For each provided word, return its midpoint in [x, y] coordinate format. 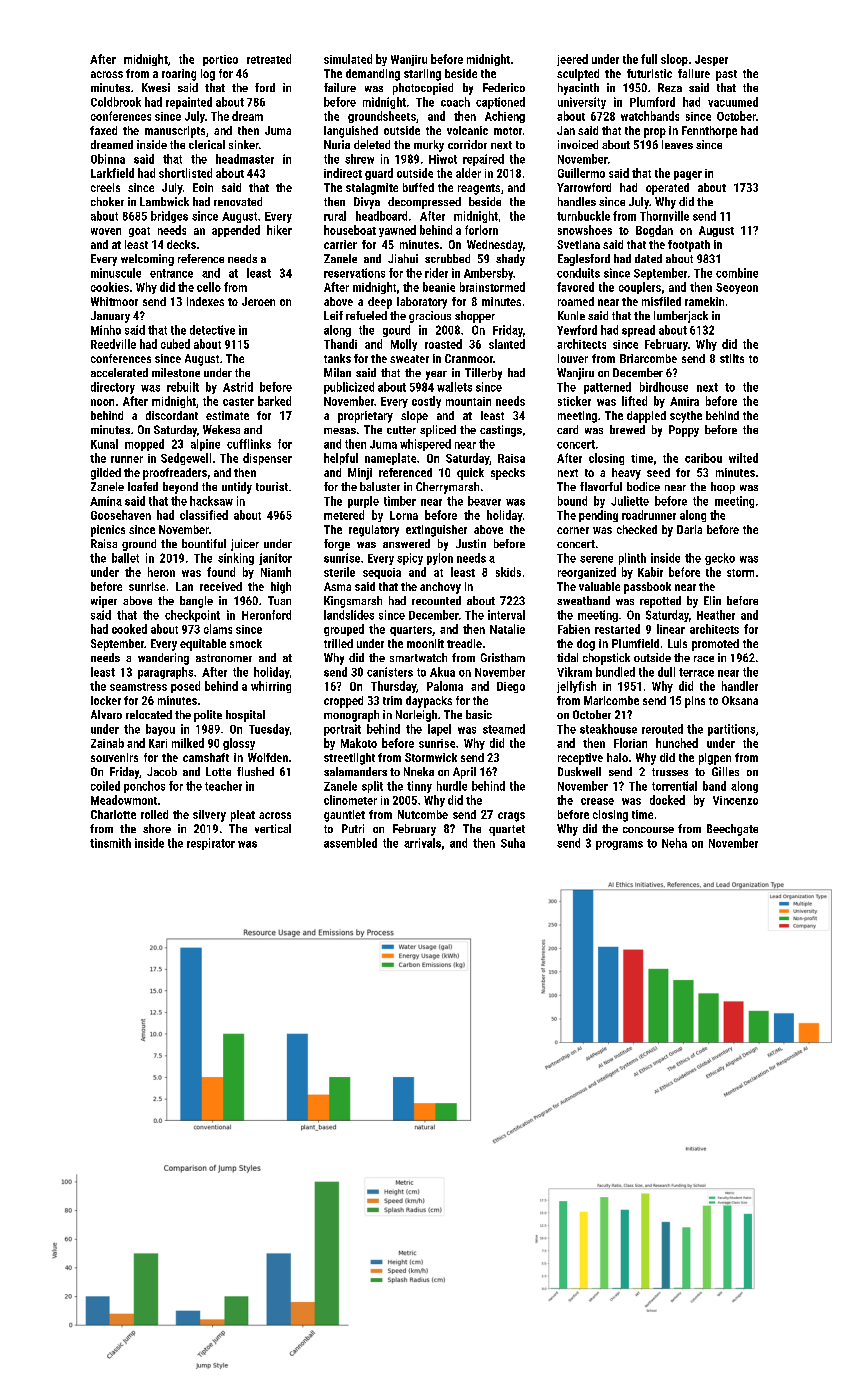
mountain [468, 401]
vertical [273, 828]
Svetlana [578, 244]
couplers [640, 288]
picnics [108, 531]
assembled [350, 843]
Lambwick [164, 201]
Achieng [505, 117]
